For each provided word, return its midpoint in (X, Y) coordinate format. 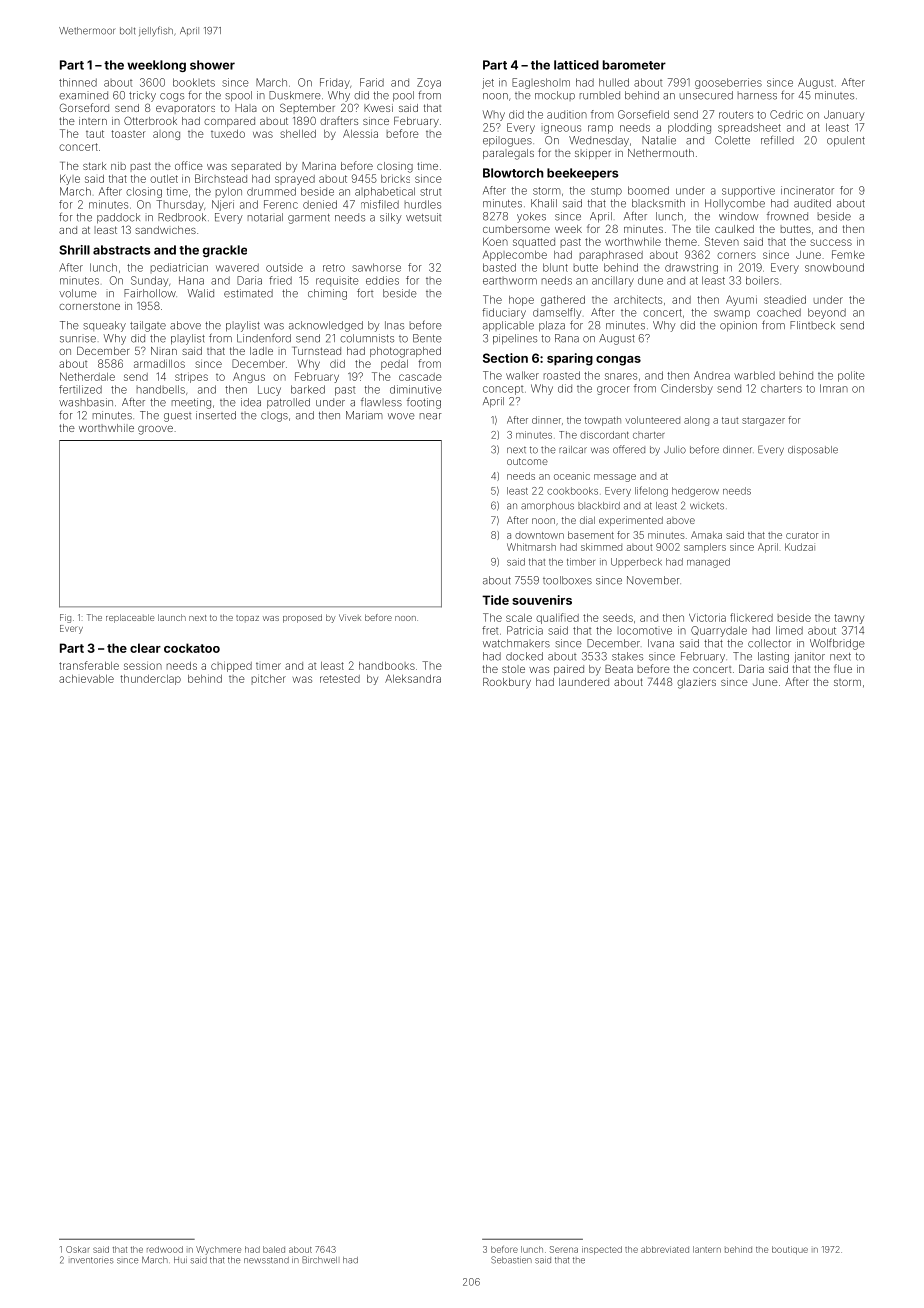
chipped (231, 666)
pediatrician (179, 268)
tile (703, 229)
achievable (86, 679)
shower (212, 65)
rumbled (600, 95)
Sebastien (511, 1260)
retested (340, 679)
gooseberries (728, 83)
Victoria (707, 617)
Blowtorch (513, 173)
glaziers (696, 683)
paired (569, 670)
